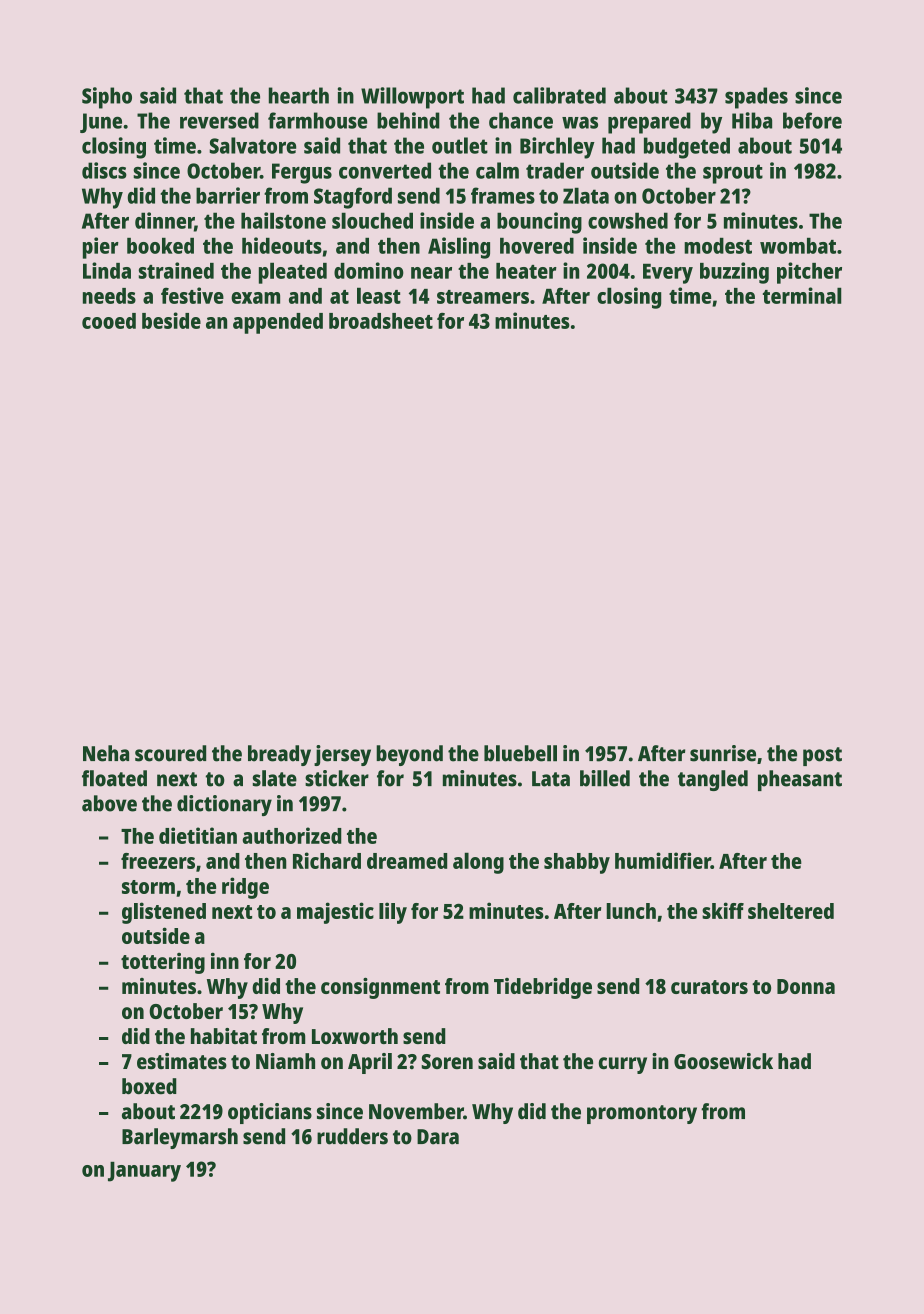 The height and width of the image is (1314, 924). I want to click on appended, so click(278, 323).
